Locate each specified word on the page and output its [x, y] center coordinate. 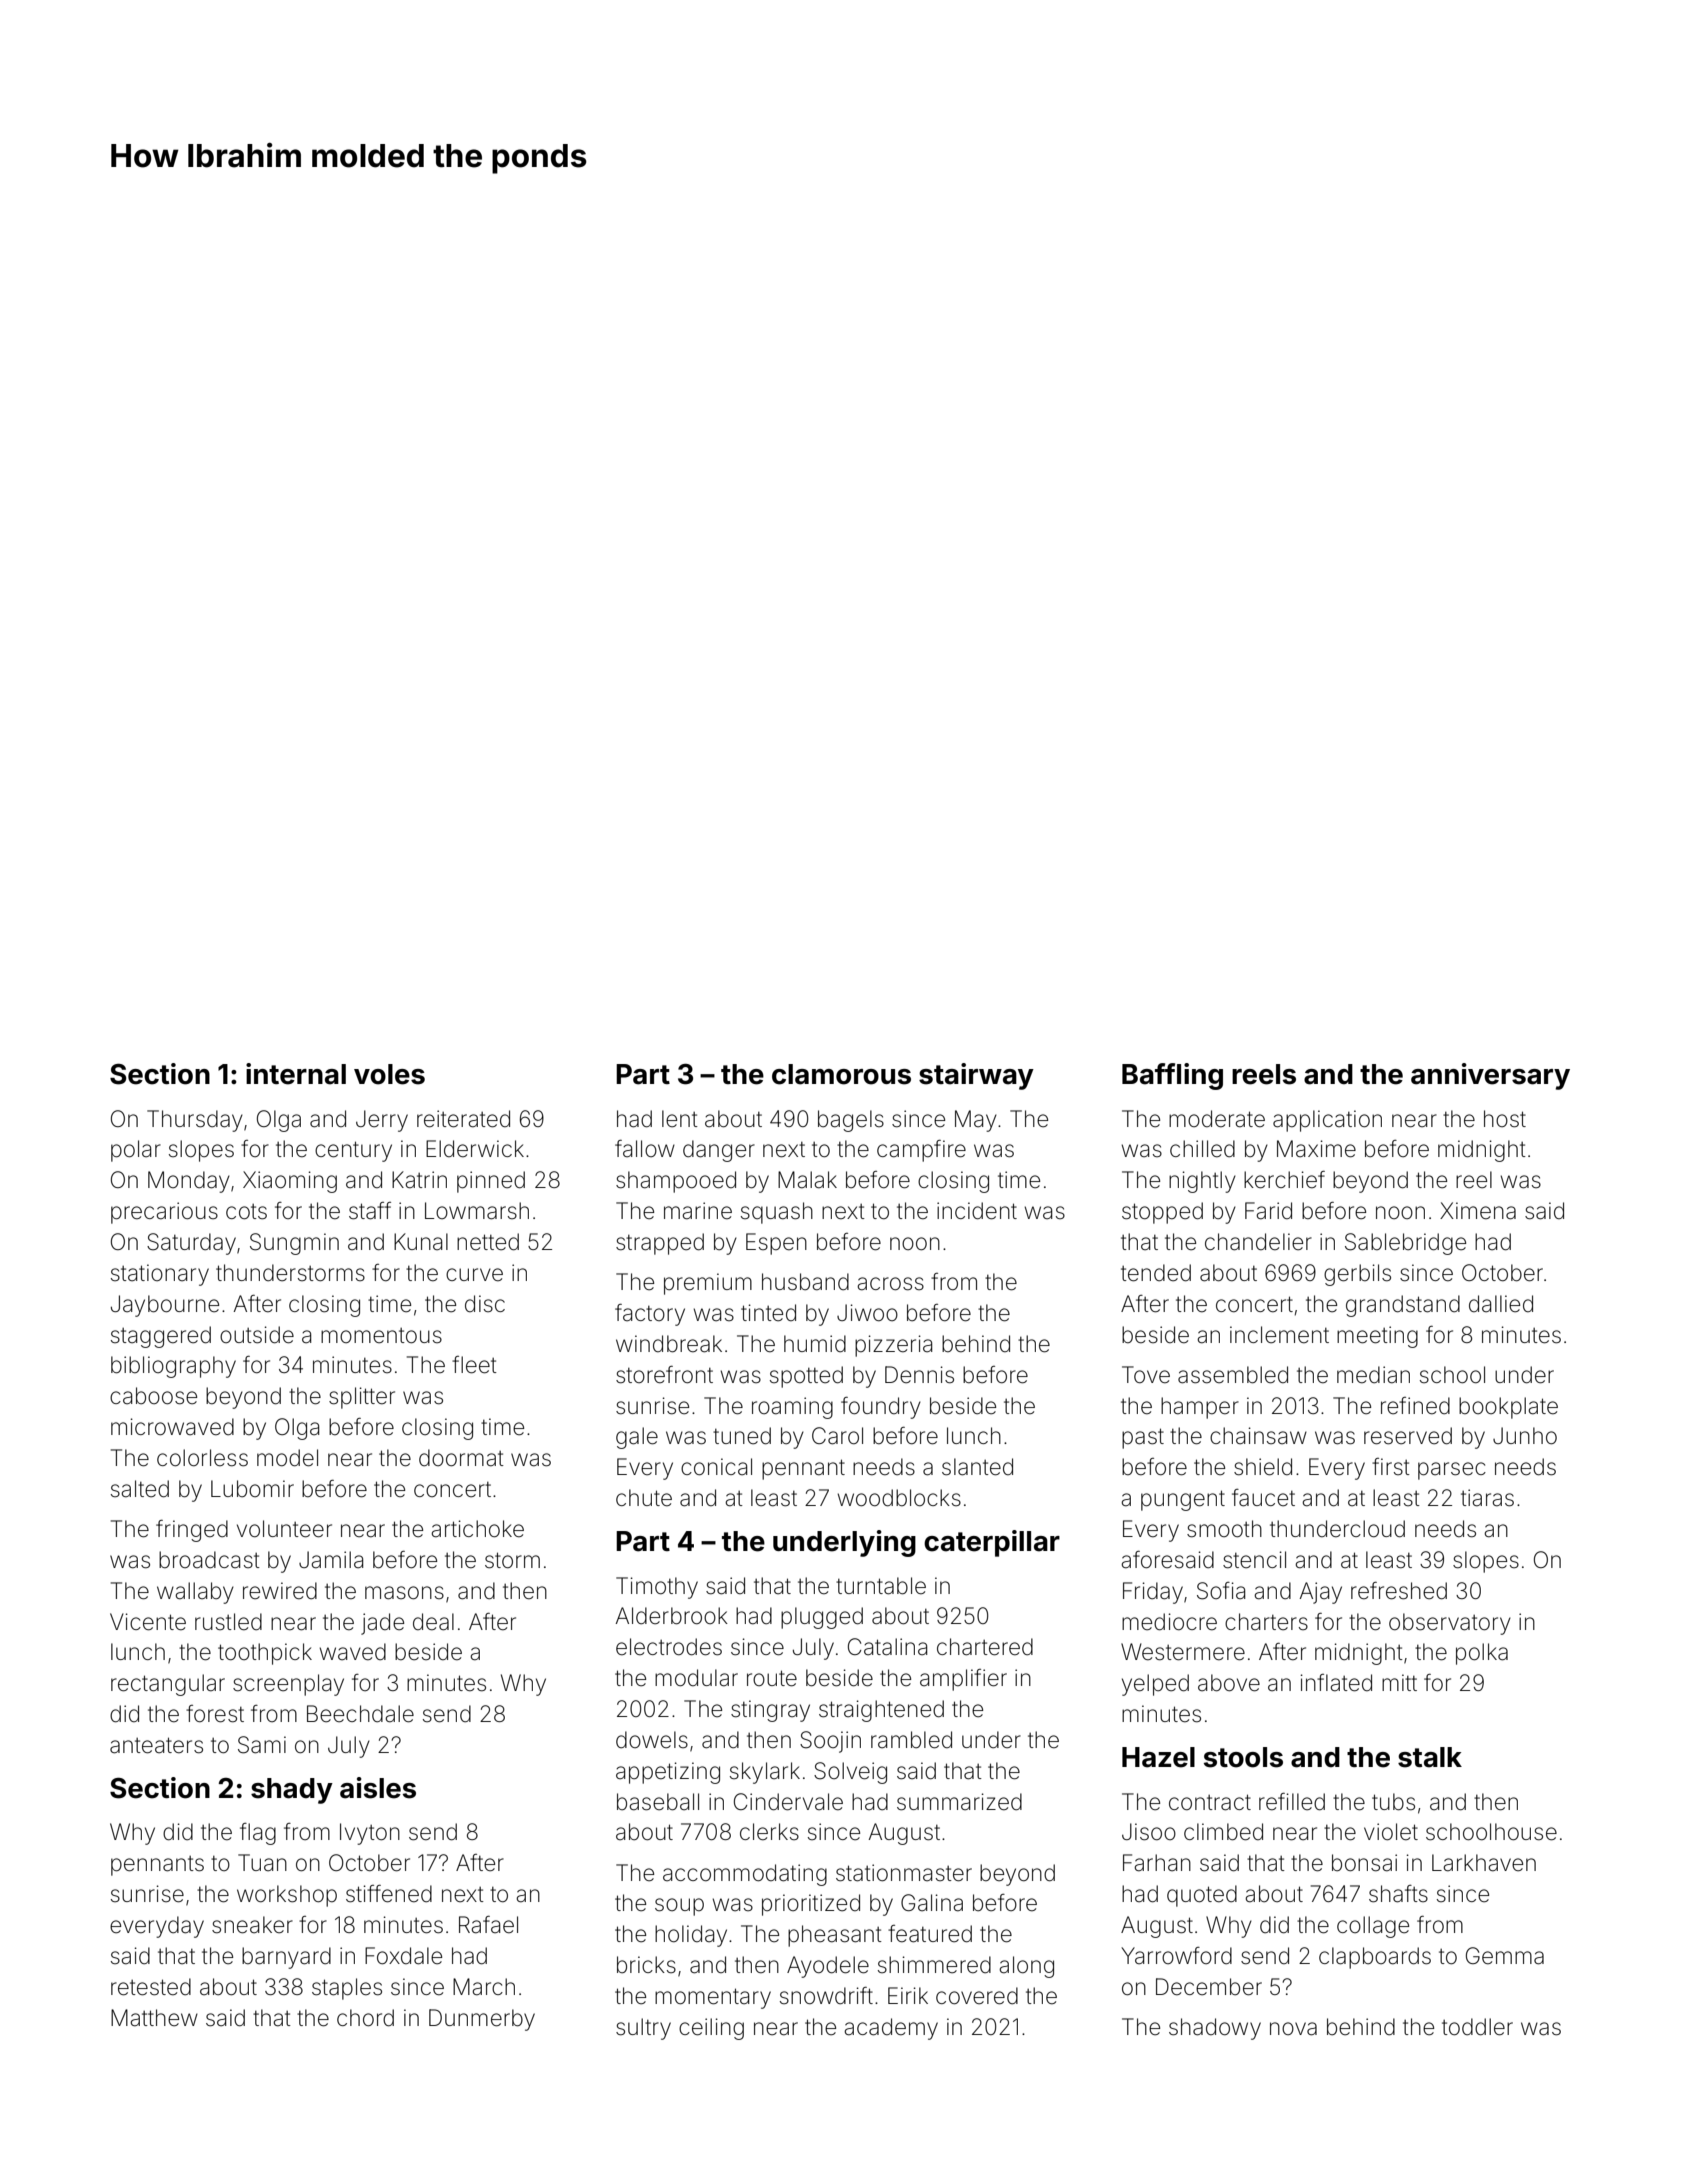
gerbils [1357, 1275]
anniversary [1490, 1076]
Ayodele [828, 1967]
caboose [153, 1396]
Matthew [154, 2018]
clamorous [841, 1074]
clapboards [1375, 1958]
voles [389, 1074]
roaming [792, 1408]
